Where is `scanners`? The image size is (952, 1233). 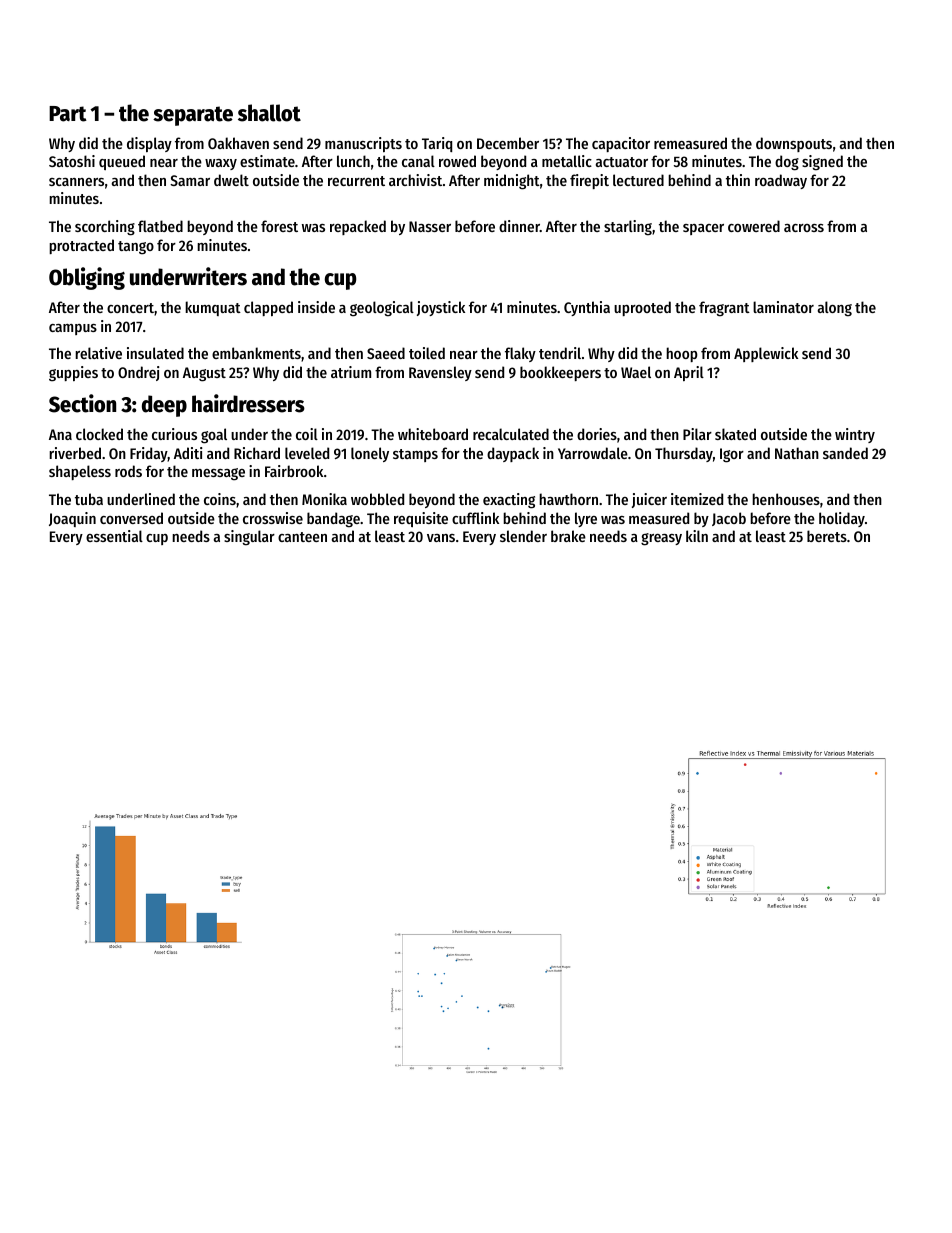 scanners is located at coordinates (76, 182).
